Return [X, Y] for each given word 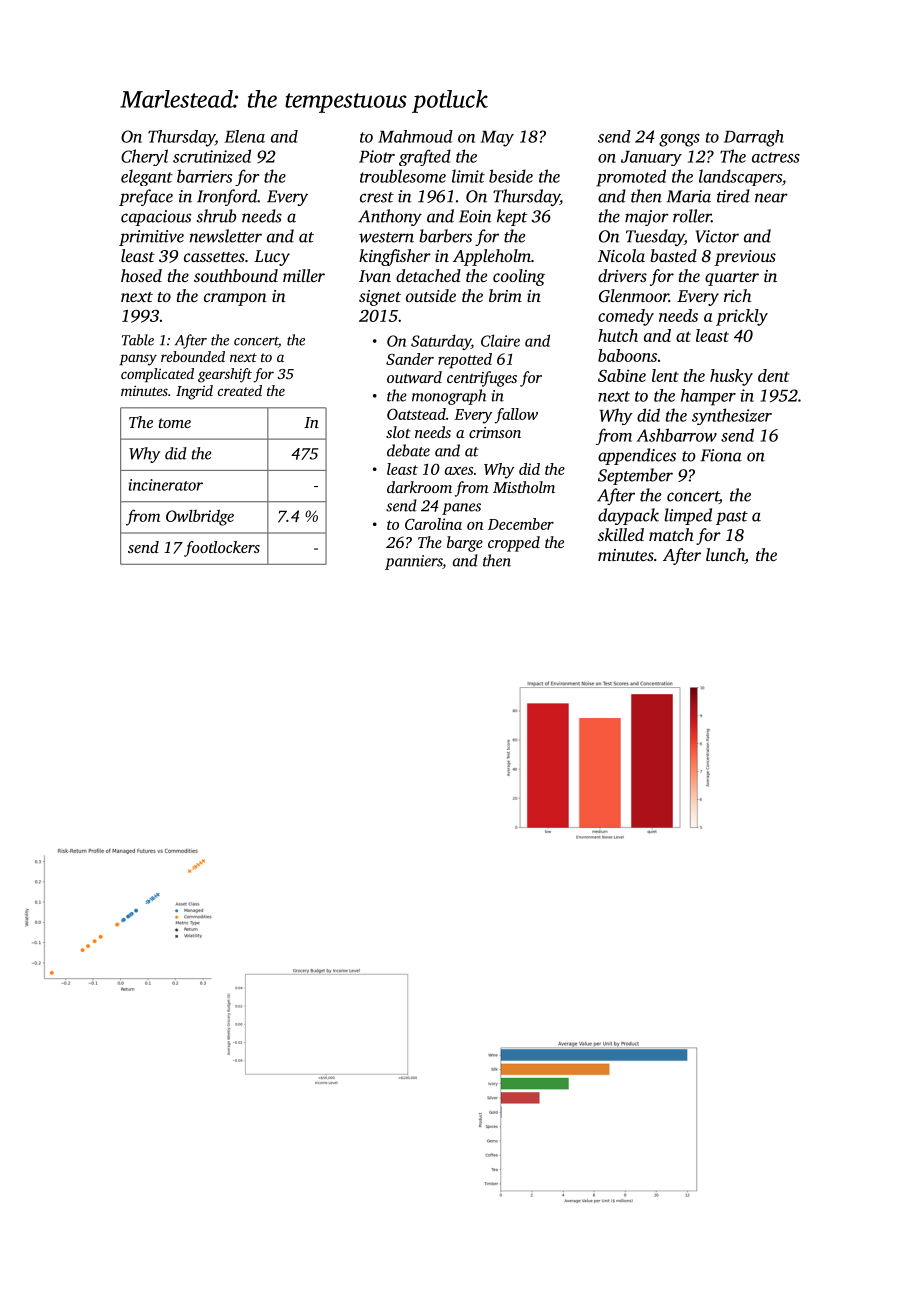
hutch [618, 335]
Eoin [475, 216]
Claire [500, 340]
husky [731, 377]
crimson [495, 432]
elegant [147, 177]
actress [776, 157]
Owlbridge [200, 517]
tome [174, 423]
